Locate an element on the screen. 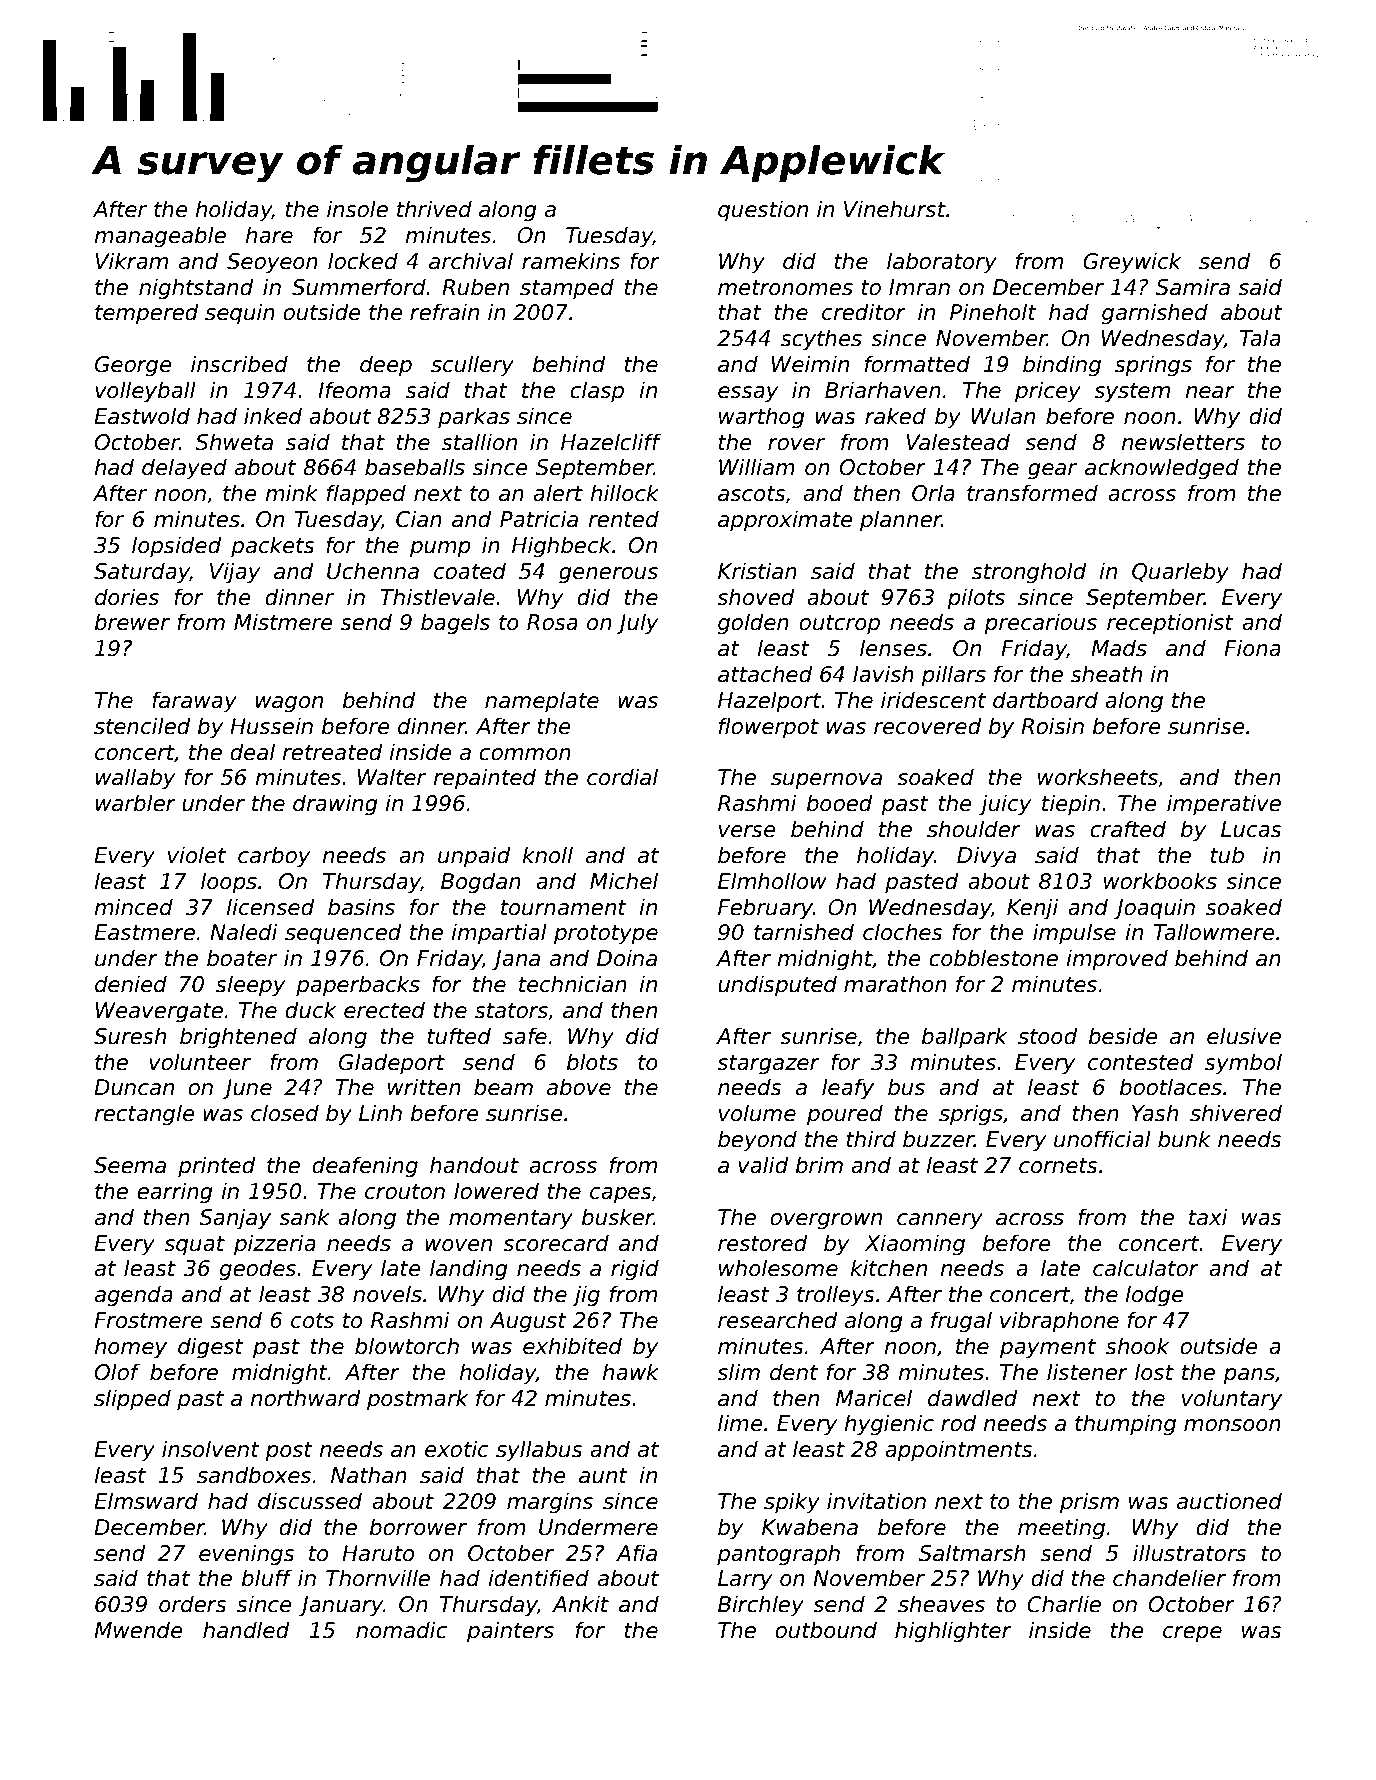 The image size is (1376, 1780). crepe is located at coordinates (1192, 1634).
